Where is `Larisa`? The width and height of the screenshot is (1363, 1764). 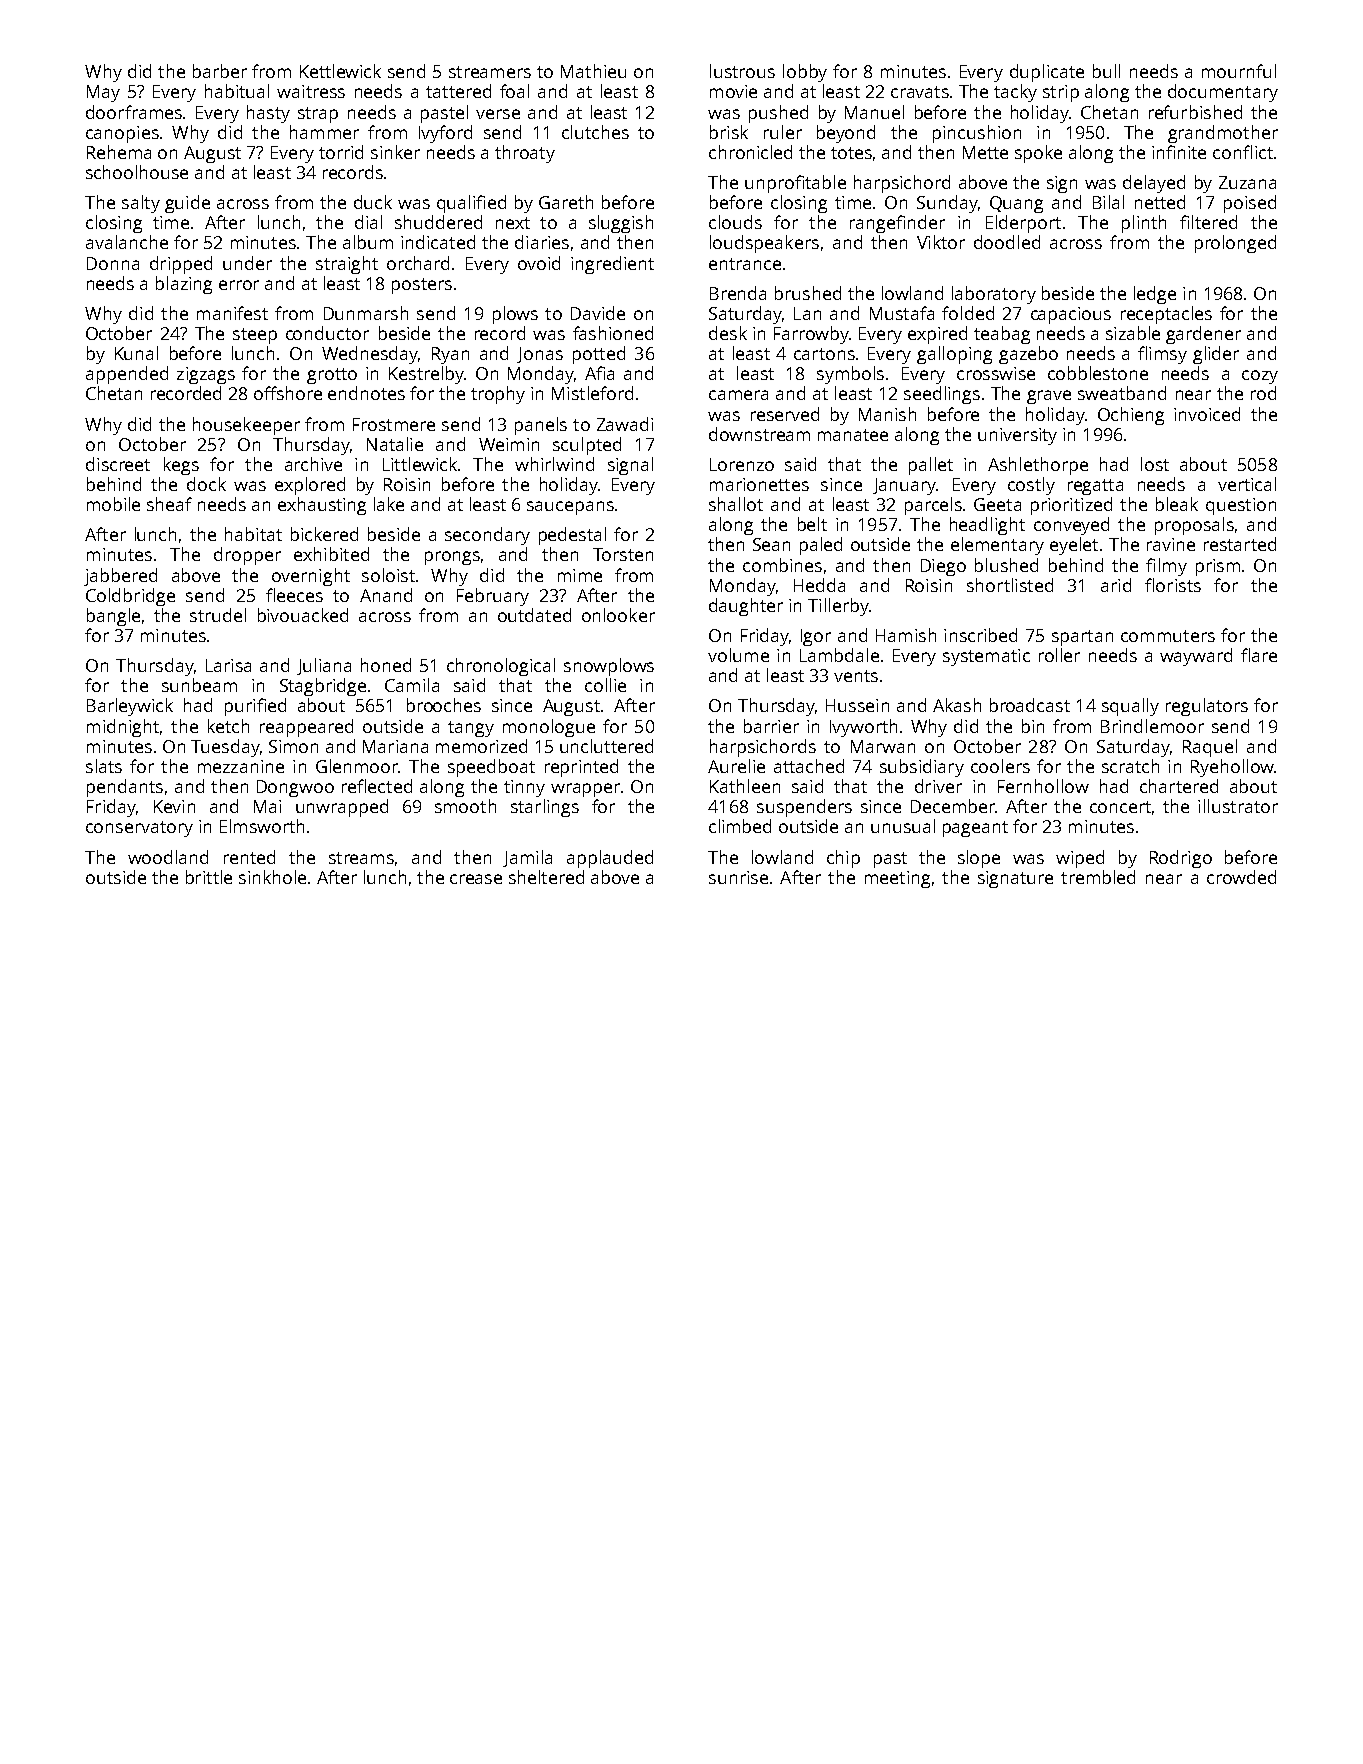
Larisa is located at coordinates (228, 665).
